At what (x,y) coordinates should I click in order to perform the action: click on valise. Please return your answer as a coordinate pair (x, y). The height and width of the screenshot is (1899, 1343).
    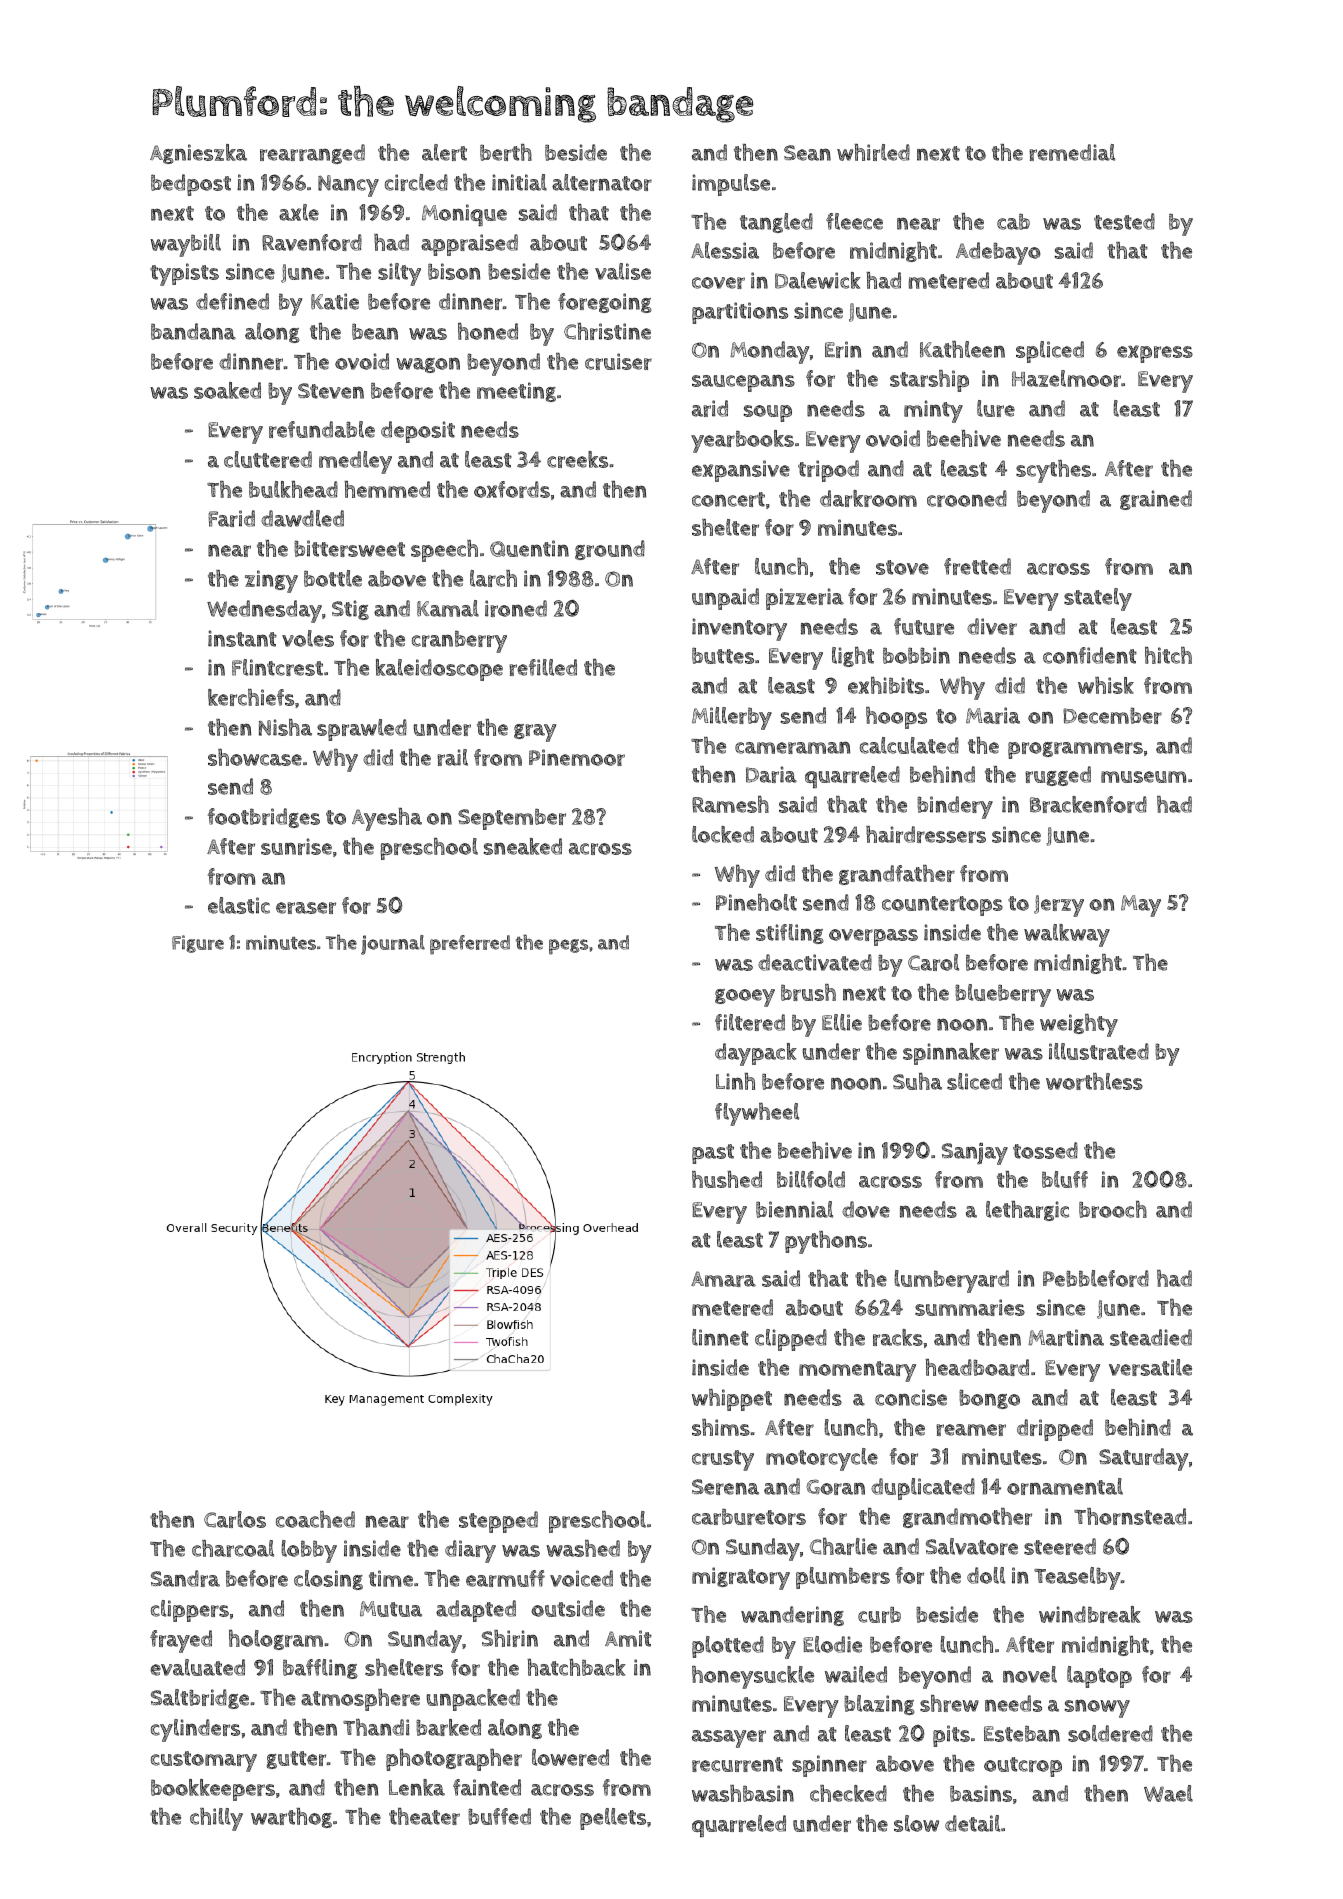
    Looking at the image, I should click on (623, 271).
